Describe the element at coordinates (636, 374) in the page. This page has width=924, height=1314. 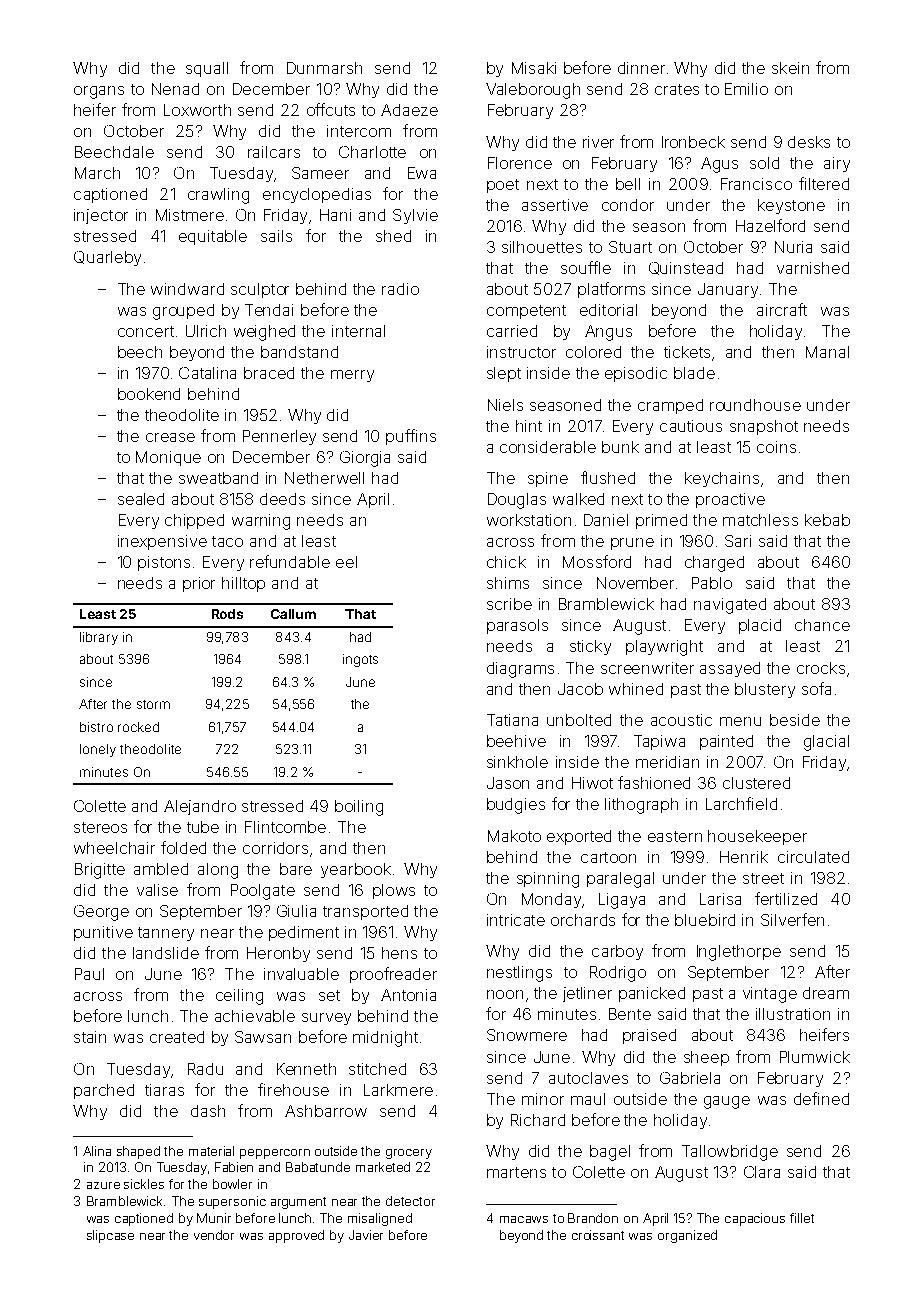
I see `episodic` at that location.
